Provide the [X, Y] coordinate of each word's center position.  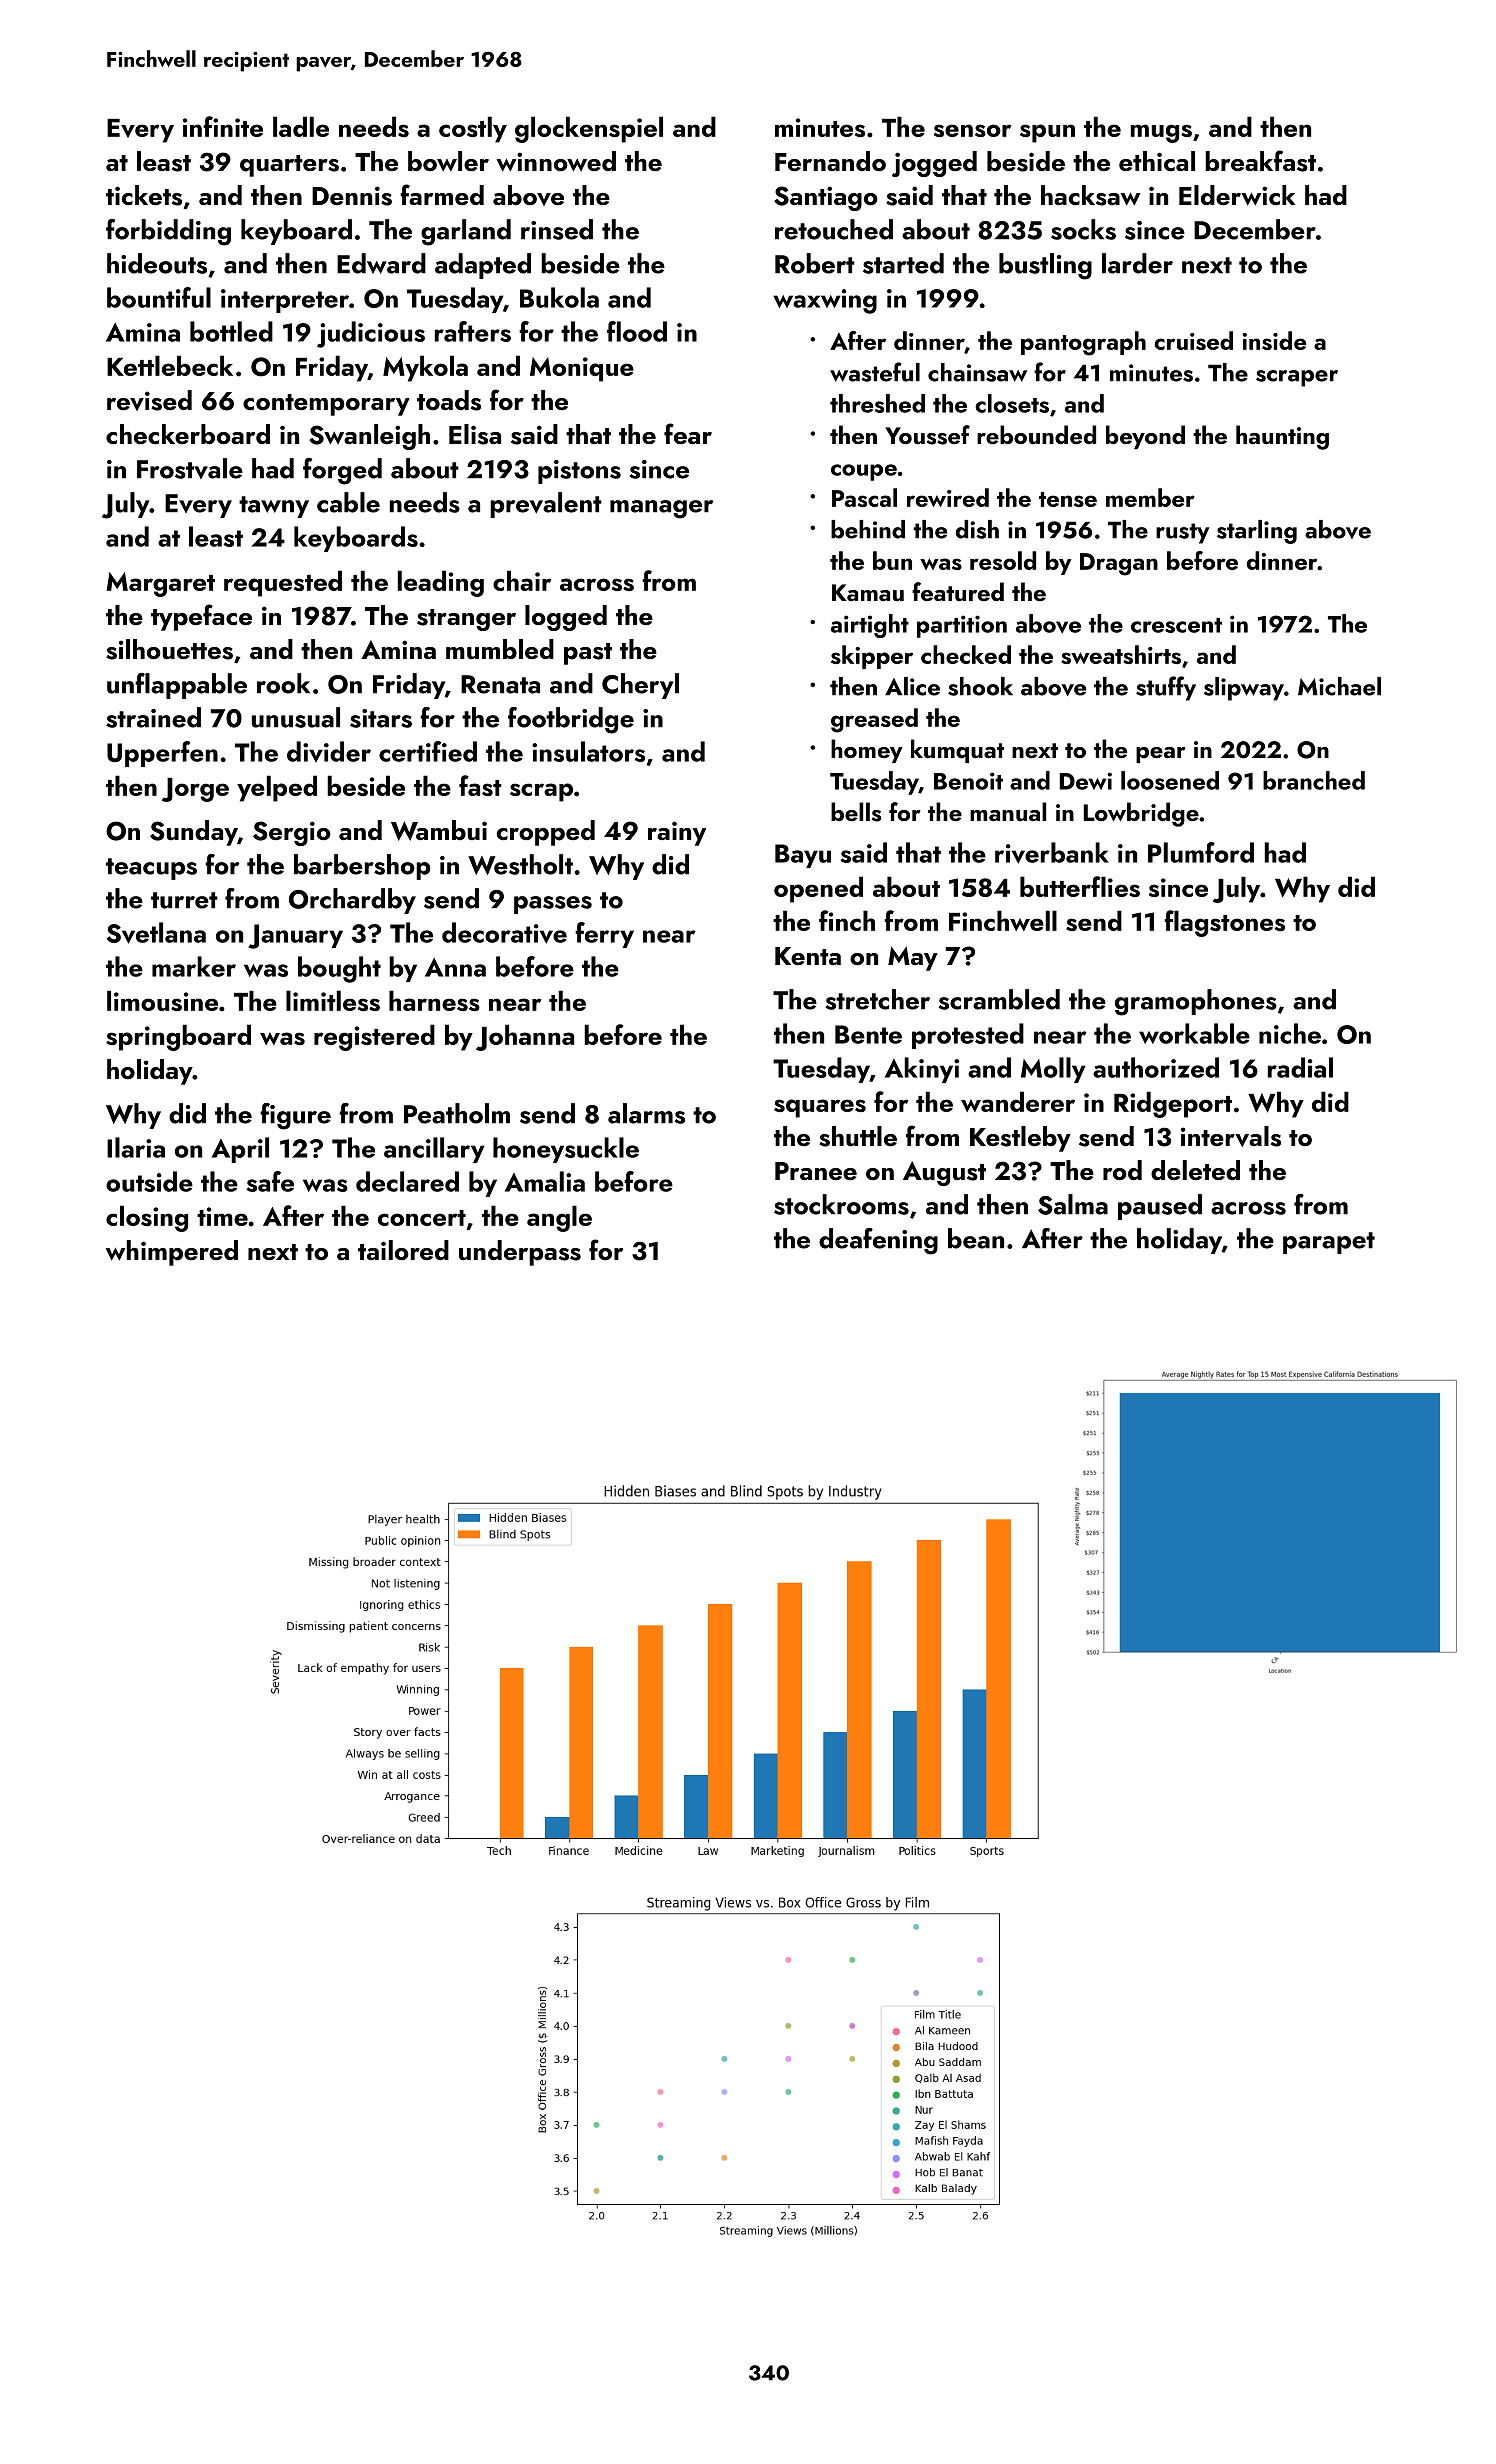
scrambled [999, 999]
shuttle [858, 1136]
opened [818, 889]
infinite [223, 126]
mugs [1161, 133]
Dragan [1119, 564]
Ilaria [136, 1147]
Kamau [868, 593]
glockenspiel [589, 129]
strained [153, 717]
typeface [201, 617]
